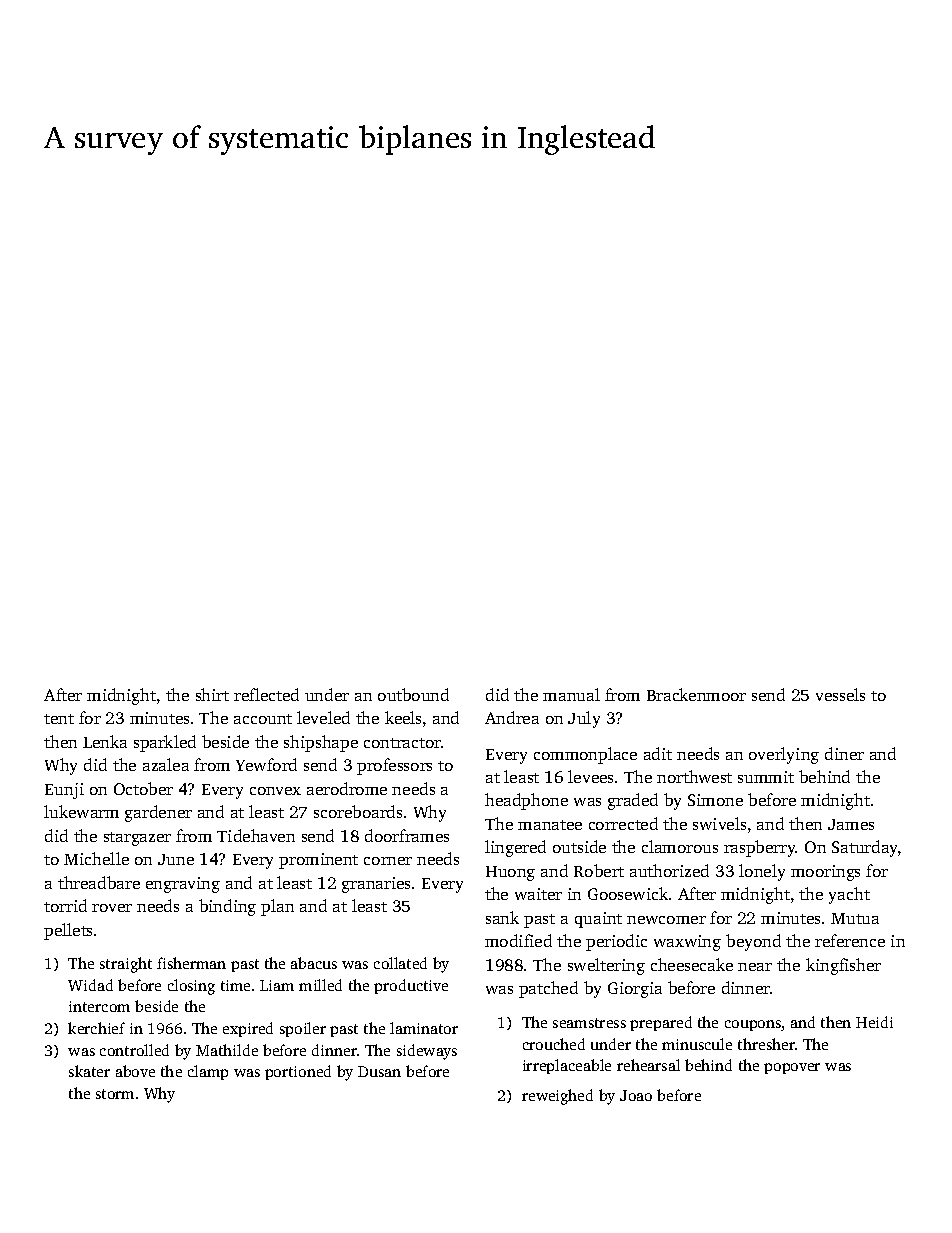 Image resolution: width=952 pixels, height=1233 pixels. Describe the element at coordinates (105, 741) in the screenshot. I see `Lenka` at that location.
